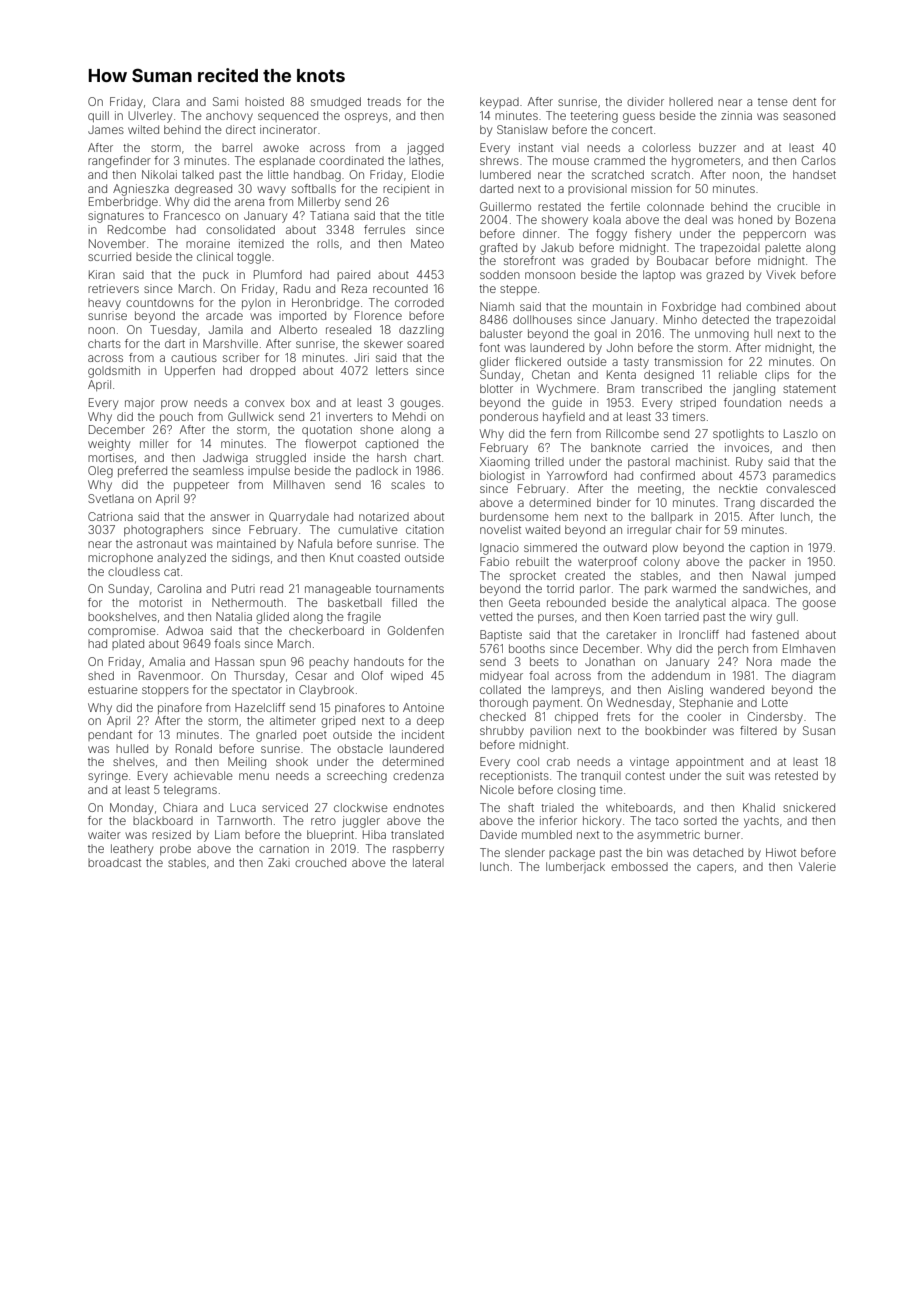 The width and height of the screenshot is (924, 1308). Describe the element at coordinates (817, 866) in the screenshot. I see `Valerie` at that location.
